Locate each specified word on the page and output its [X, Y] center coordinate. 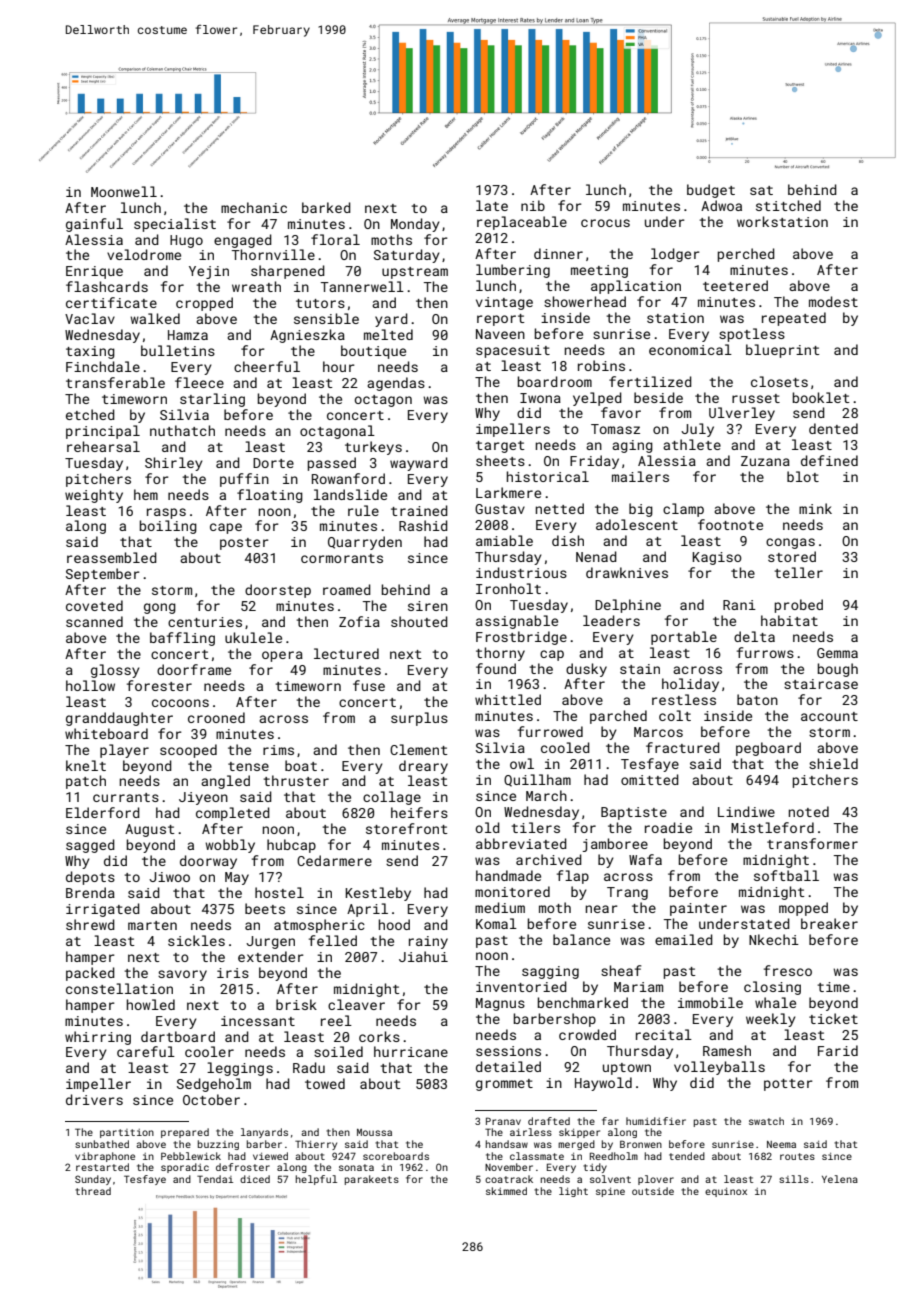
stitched [788, 205]
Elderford [103, 812]
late [492, 205]
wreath [256, 286]
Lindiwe [746, 811]
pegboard [768, 749]
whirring [98, 1038]
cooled [565, 747]
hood [394, 924]
